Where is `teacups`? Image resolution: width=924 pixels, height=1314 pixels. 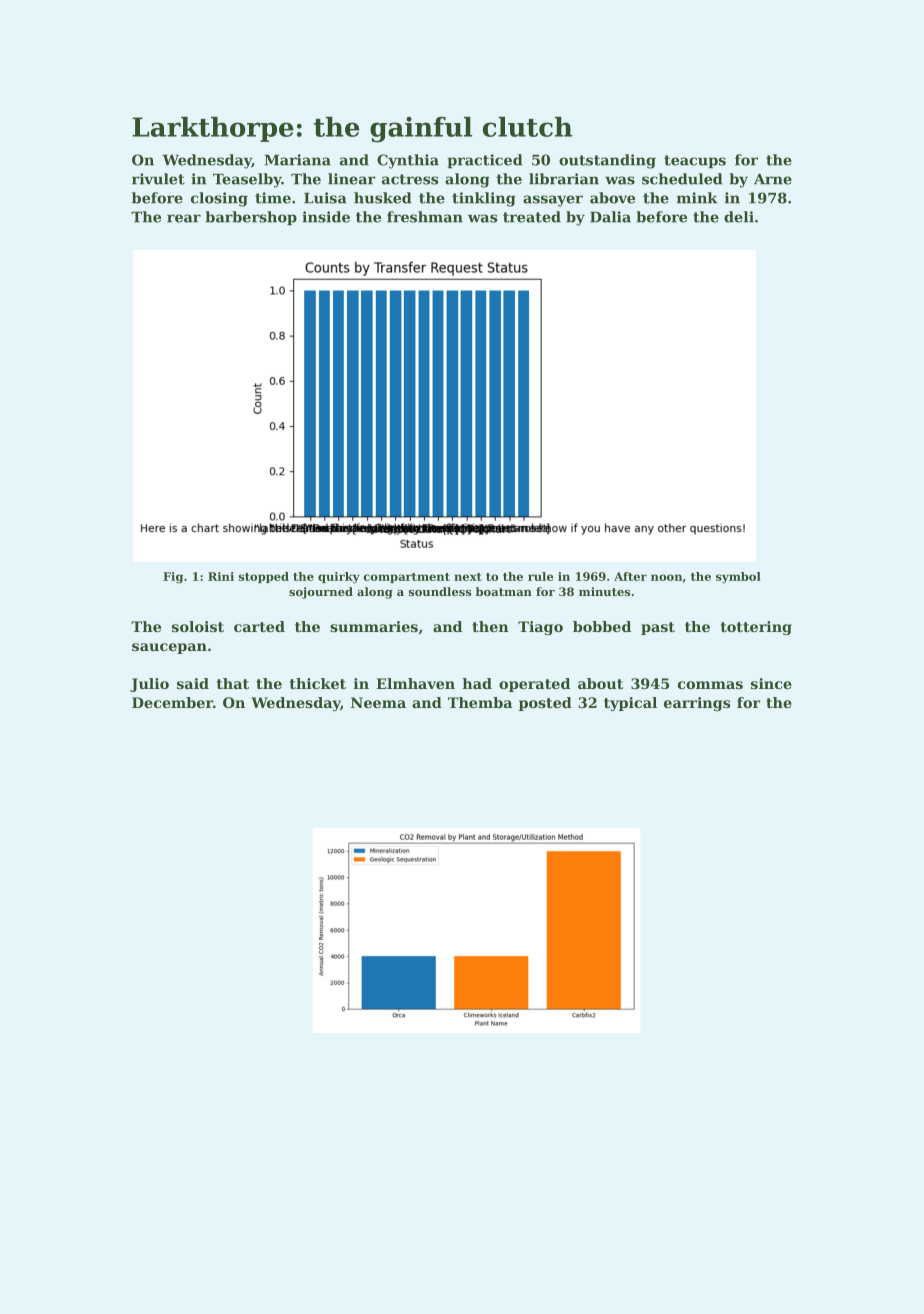 teacups is located at coordinates (695, 161).
